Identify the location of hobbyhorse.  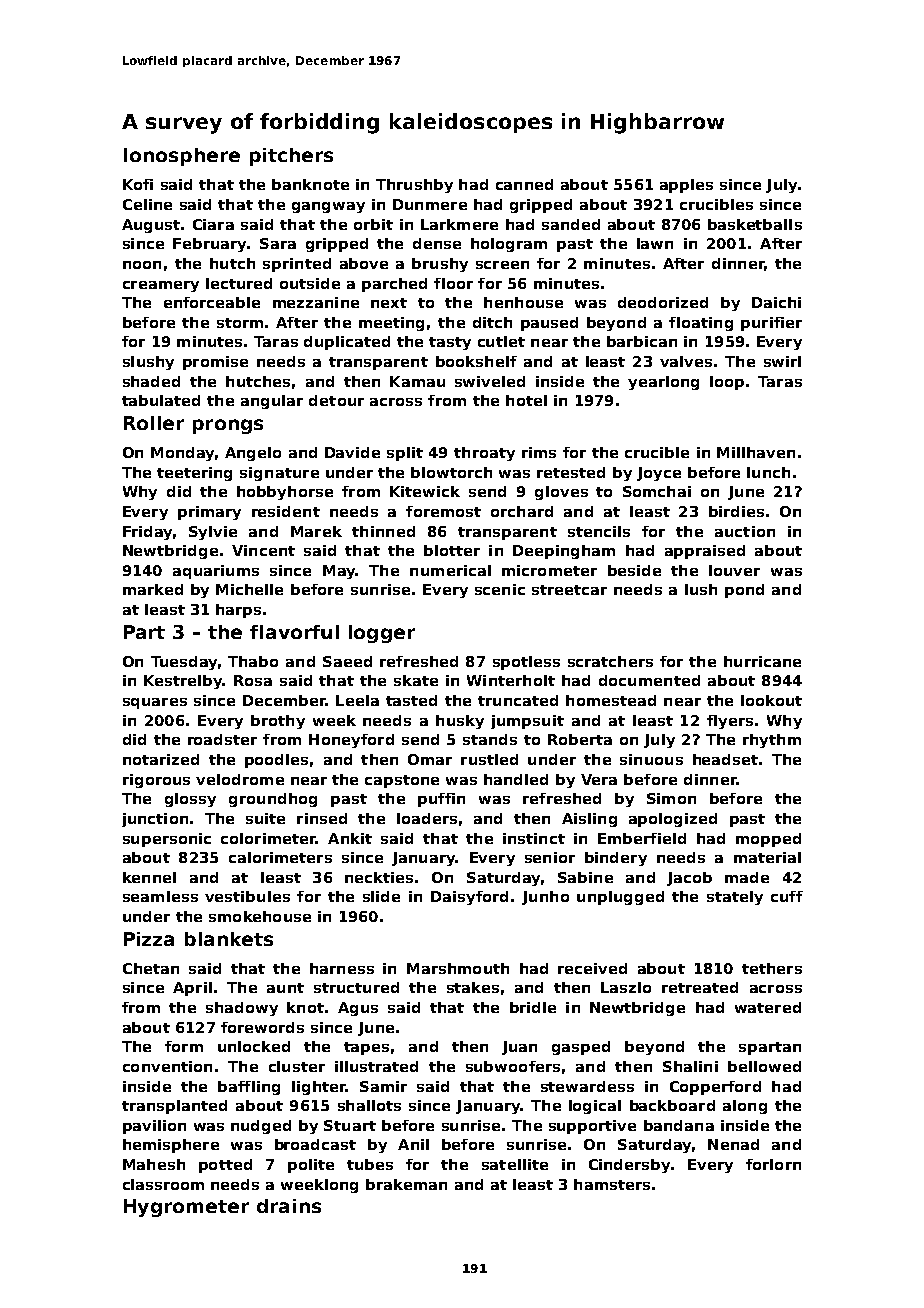
(285, 493).
